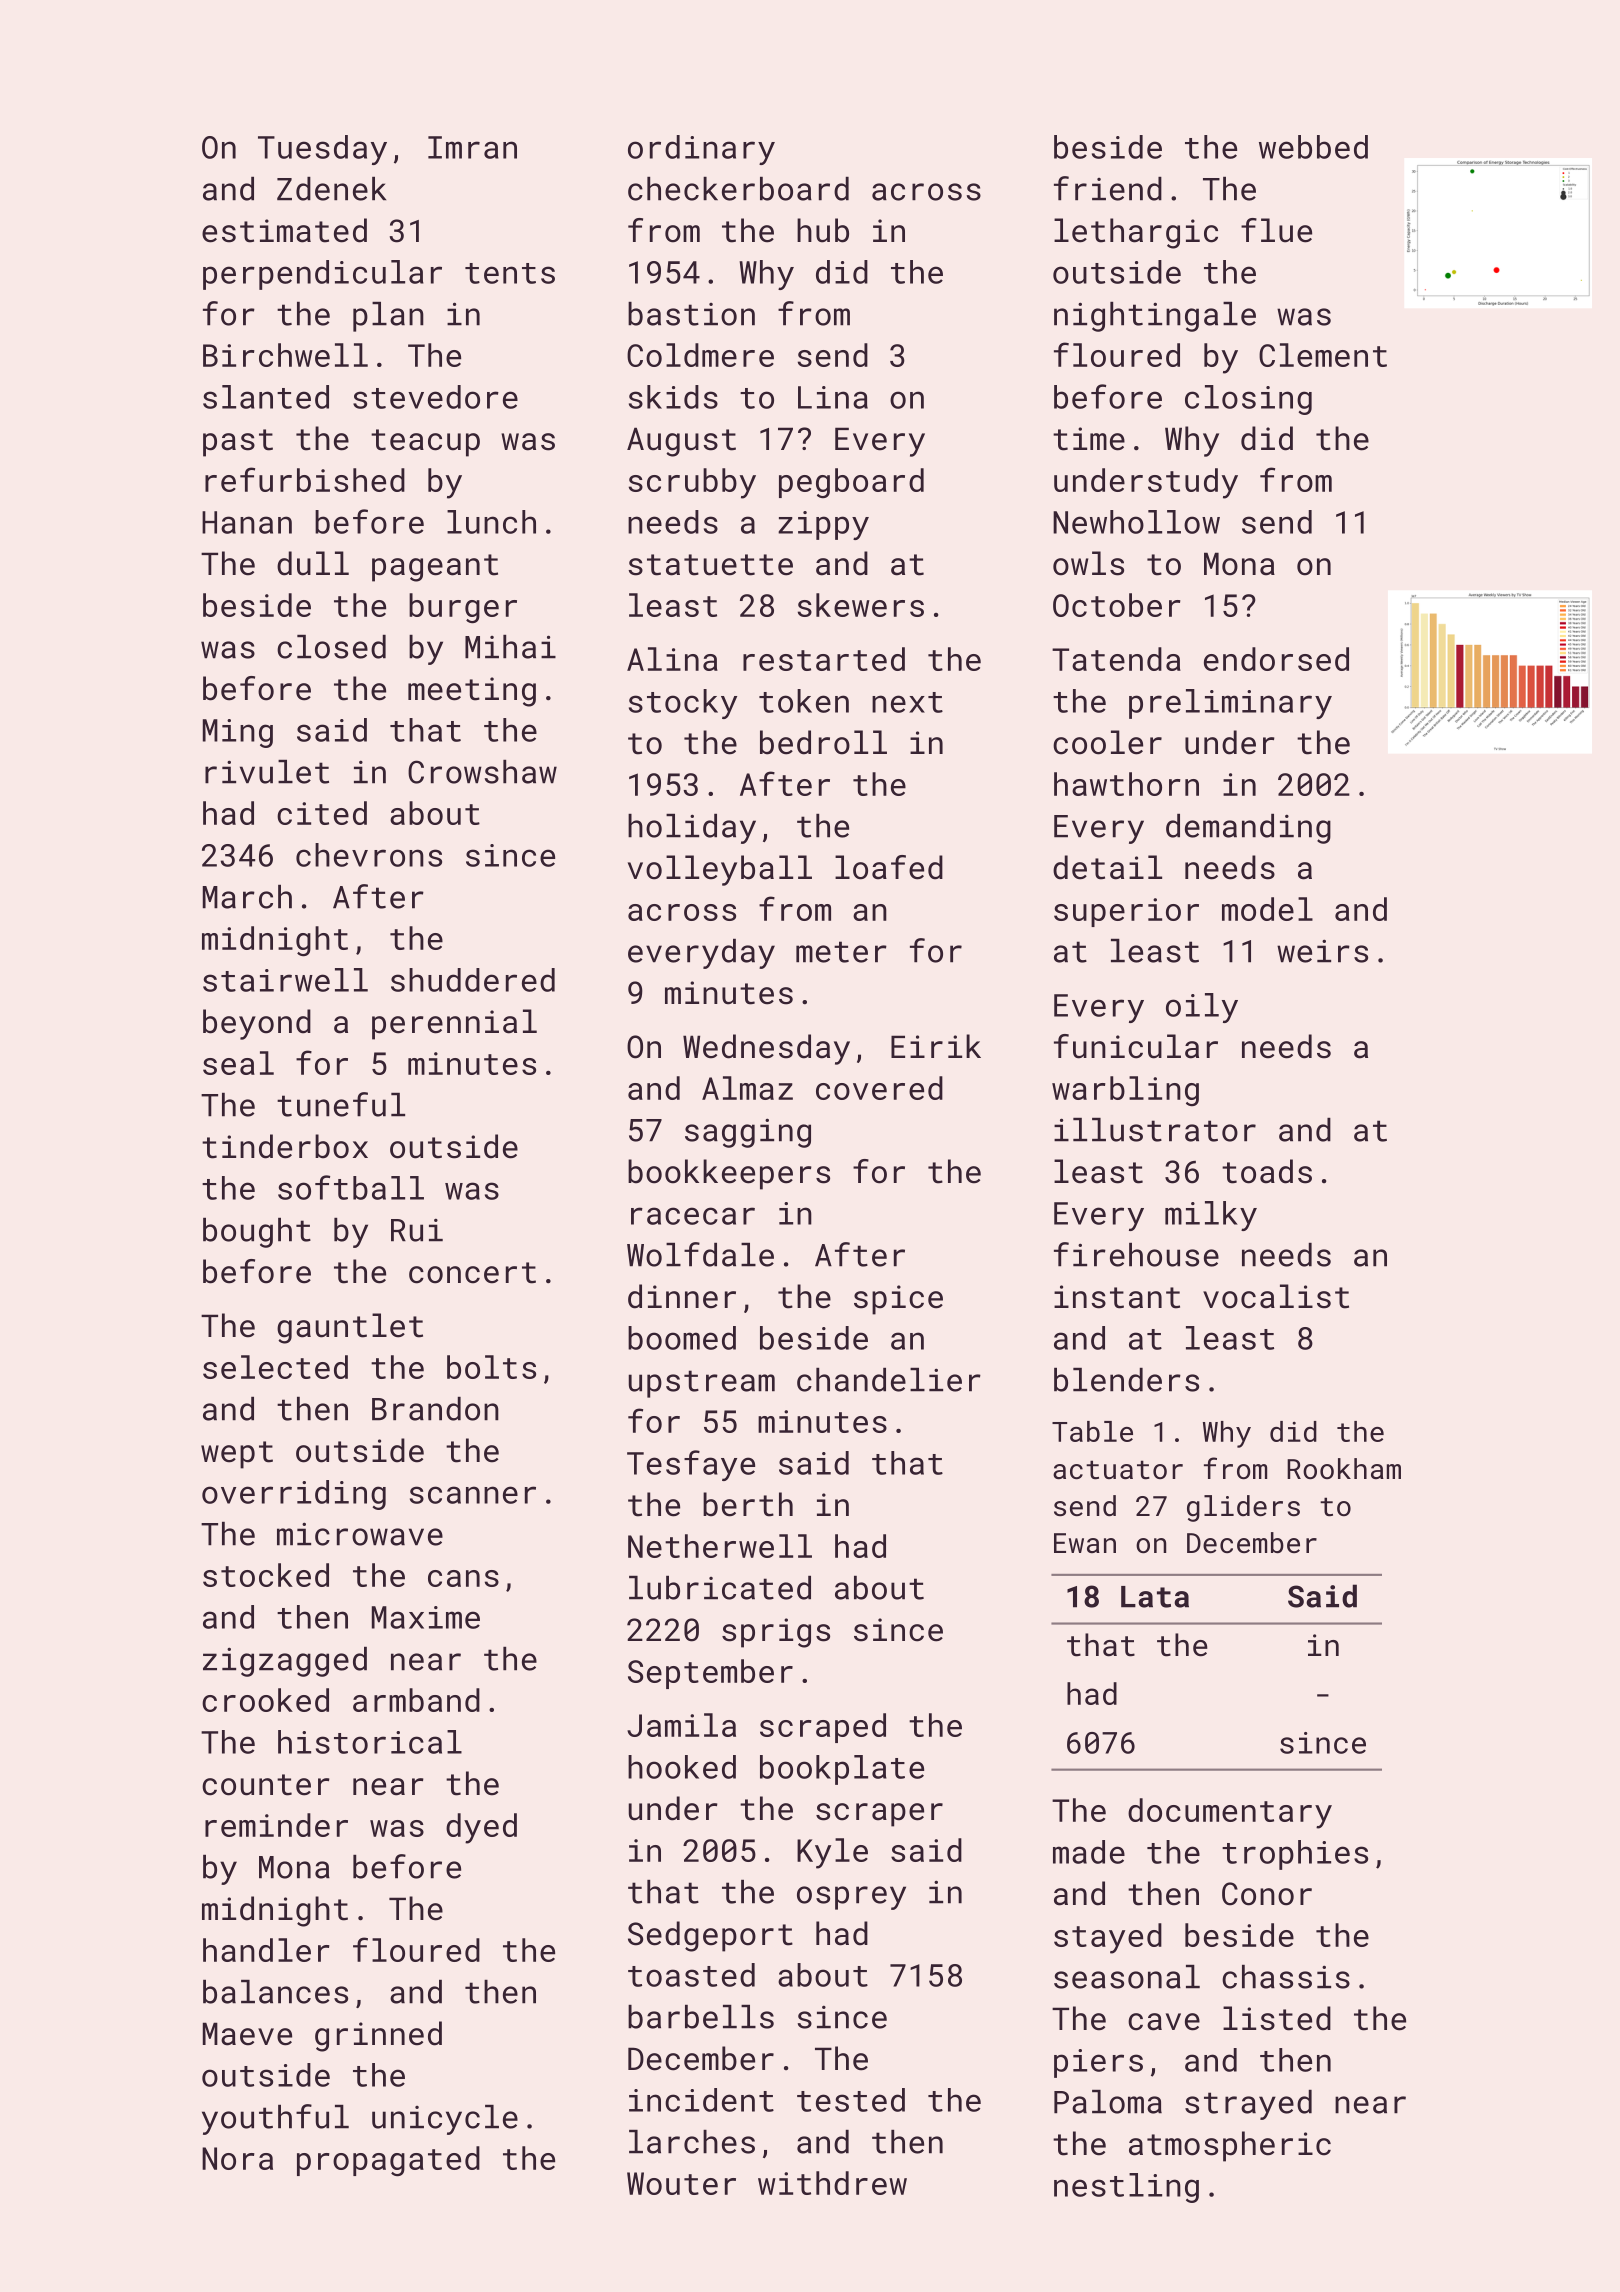 The width and height of the screenshot is (1620, 2292). What do you see at coordinates (681, 2183) in the screenshot?
I see `Wouter` at bounding box center [681, 2183].
